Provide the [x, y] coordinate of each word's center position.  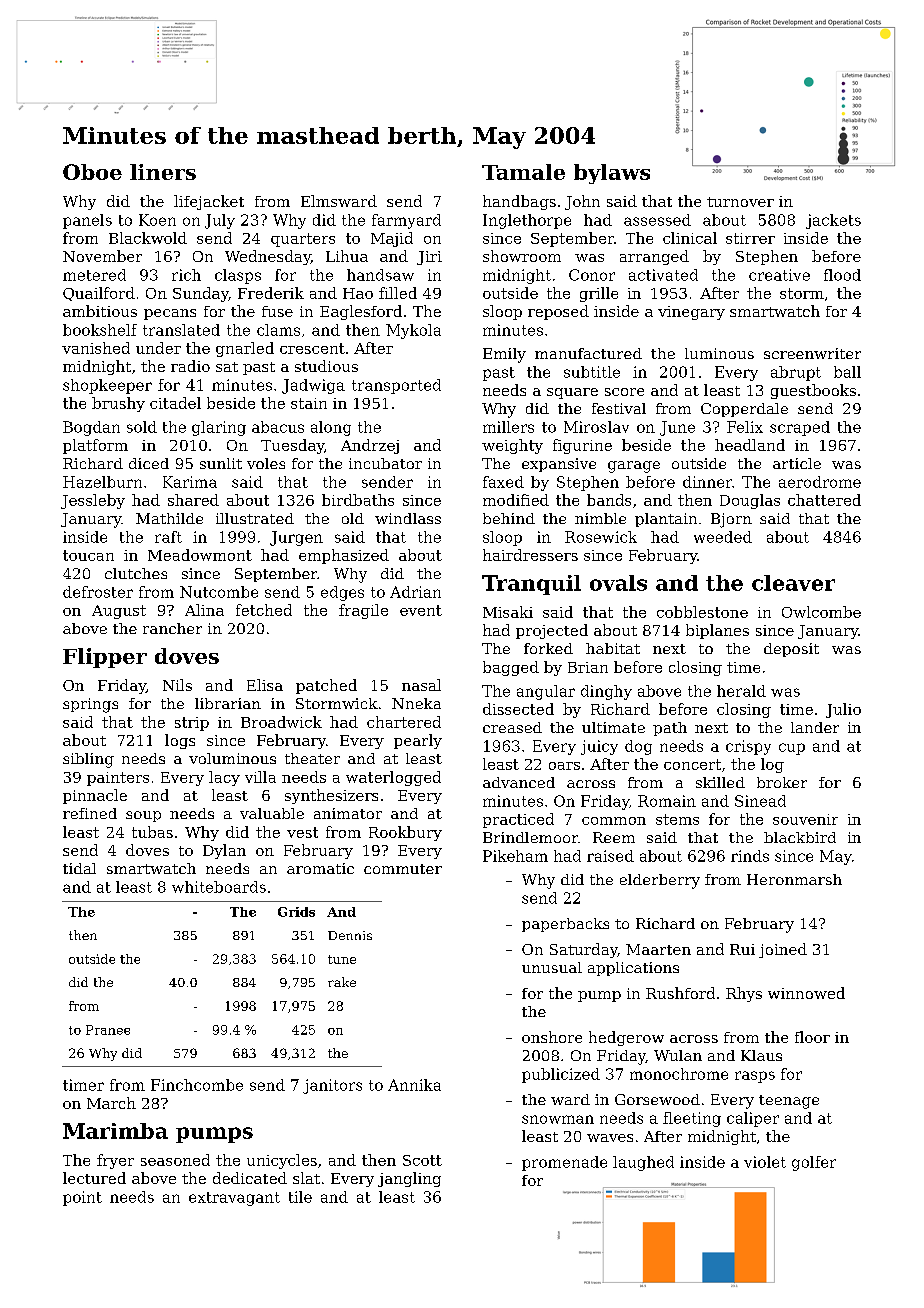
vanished [96, 348]
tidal [79, 868]
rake [342, 982]
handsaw [380, 275]
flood [842, 275]
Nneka [416, 703]
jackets [833, 221]
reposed [558, 312]
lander [815, 727]
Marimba [115, 1131]
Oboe [92, 172]
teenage [789, 1102]
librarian [228, 703]
